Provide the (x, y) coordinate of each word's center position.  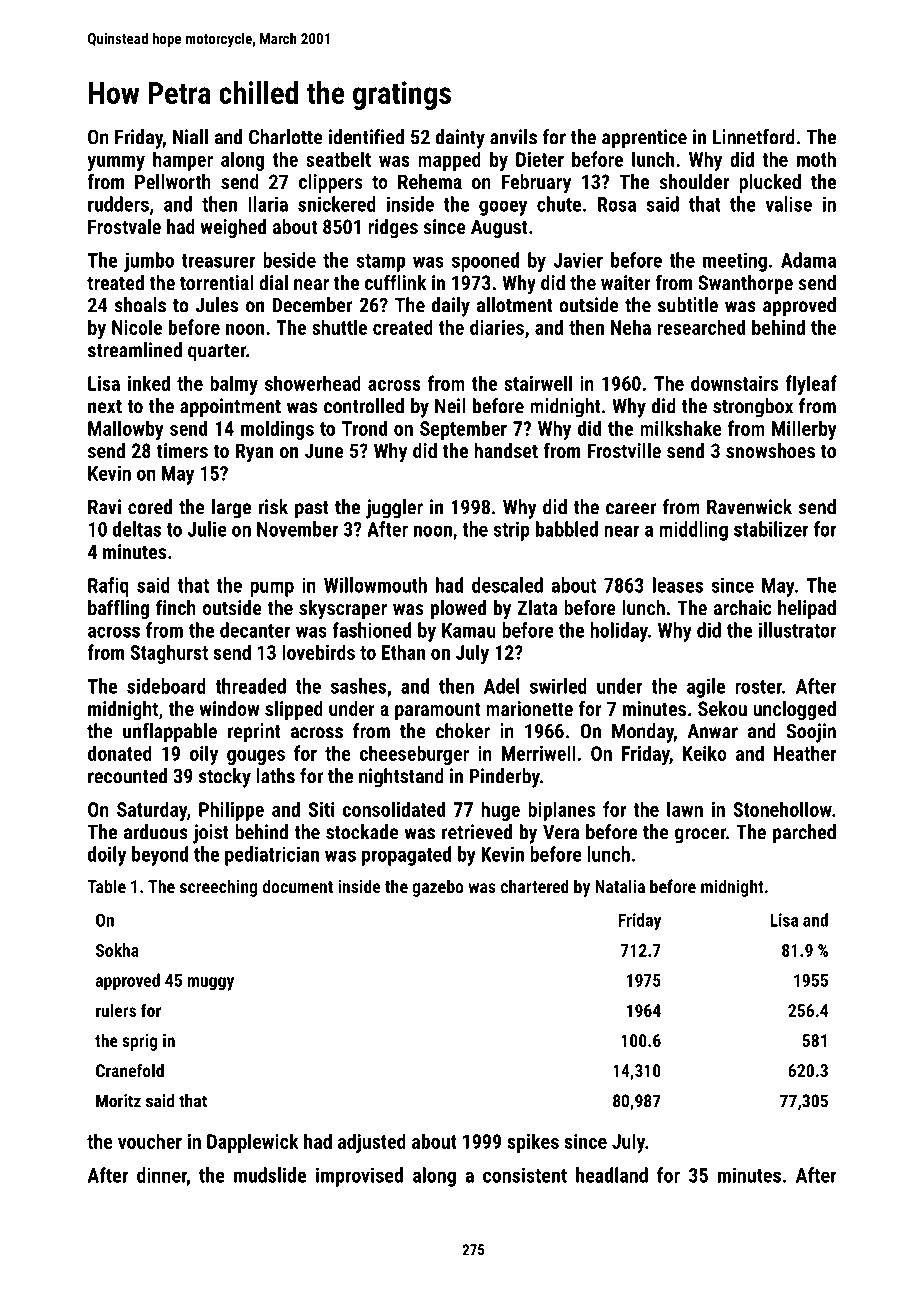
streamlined (135, 350)
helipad (807, 609)
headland (612, 1175)
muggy (210, 984)
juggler (394, 509)
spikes (533, 1143)
